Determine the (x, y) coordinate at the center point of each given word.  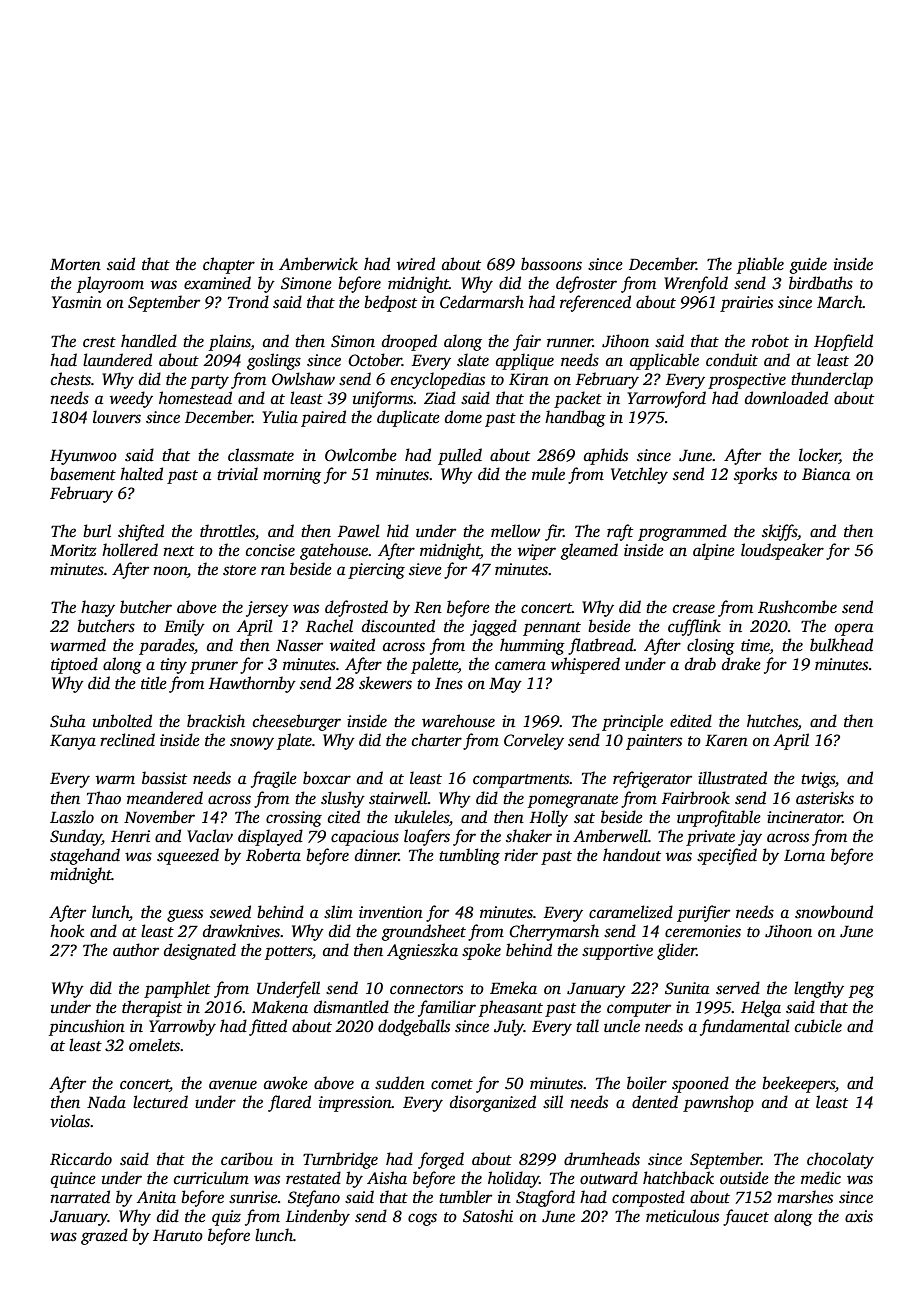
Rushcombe (797, 607)
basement (83, 474)
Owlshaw (303, 379)
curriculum (211, 1178)
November (159, 817)
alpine (714, 551)
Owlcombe (361, 455)
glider (676, 951)
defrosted (356, 608)
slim (338, 912)
